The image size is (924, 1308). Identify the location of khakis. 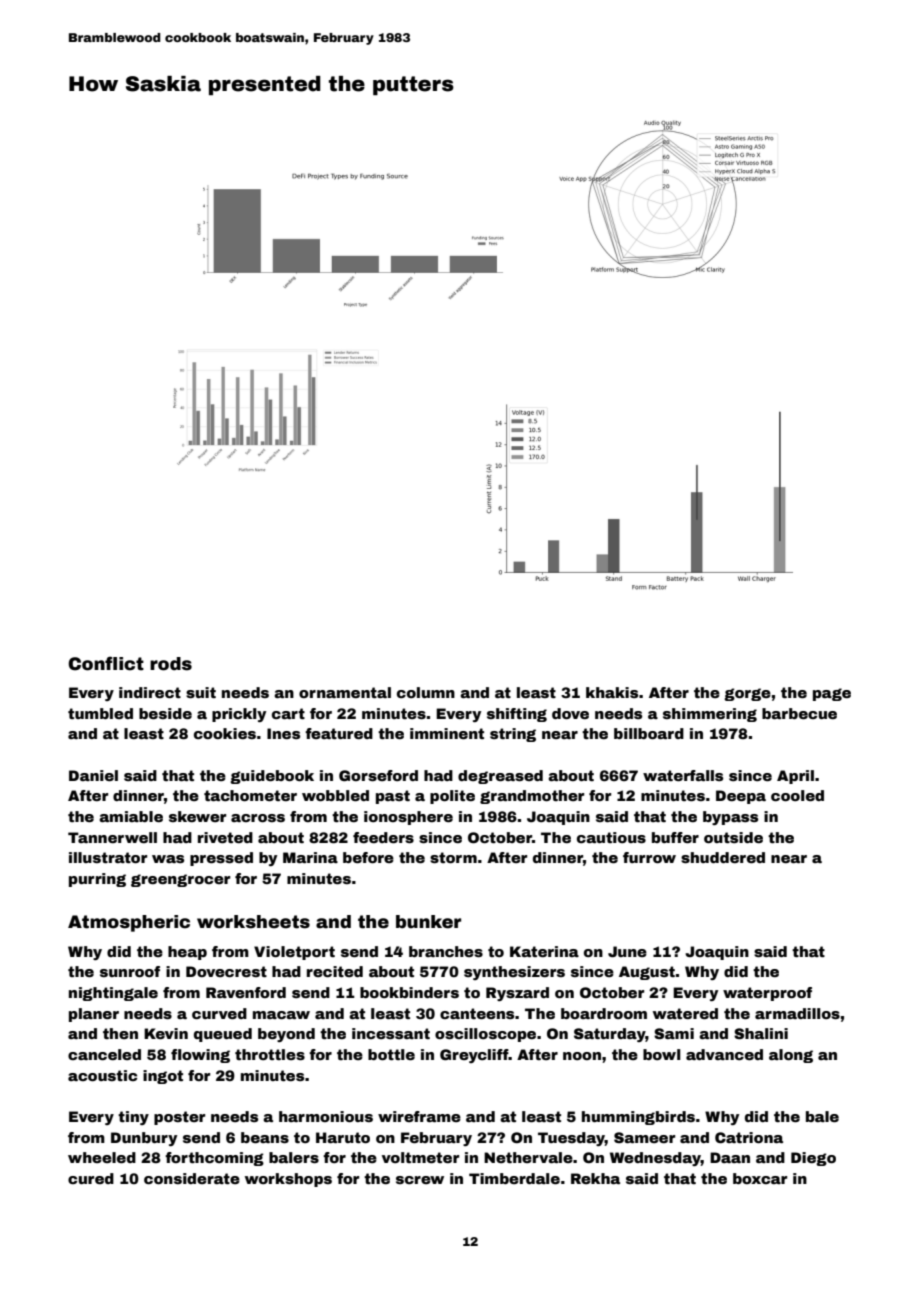
(612, 692).
